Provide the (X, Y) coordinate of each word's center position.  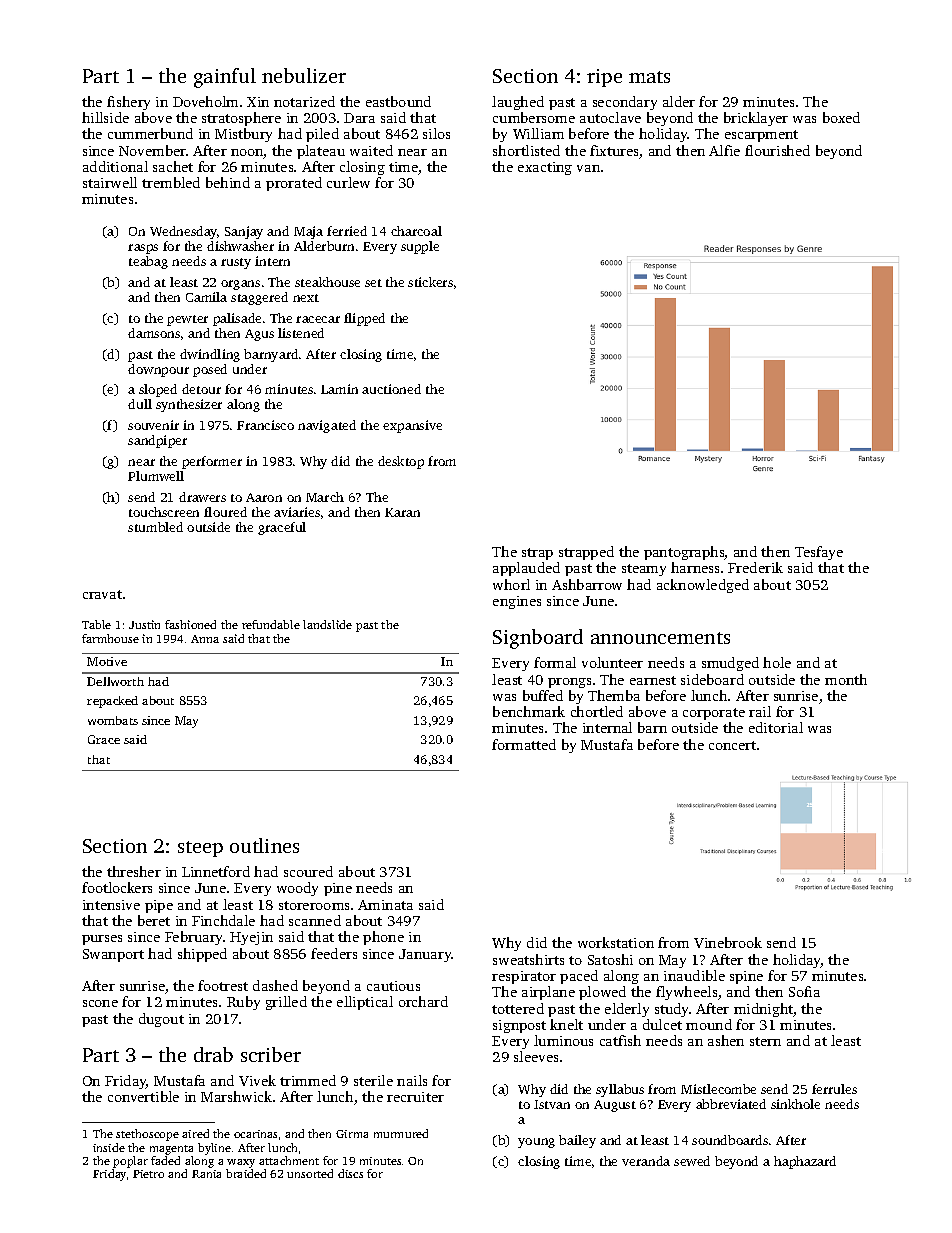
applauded (526, 569)
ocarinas (255, 1134)
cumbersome (534, 117)
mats (649, 77)
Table (96, 624)
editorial (776, 727)
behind (228, 182)
